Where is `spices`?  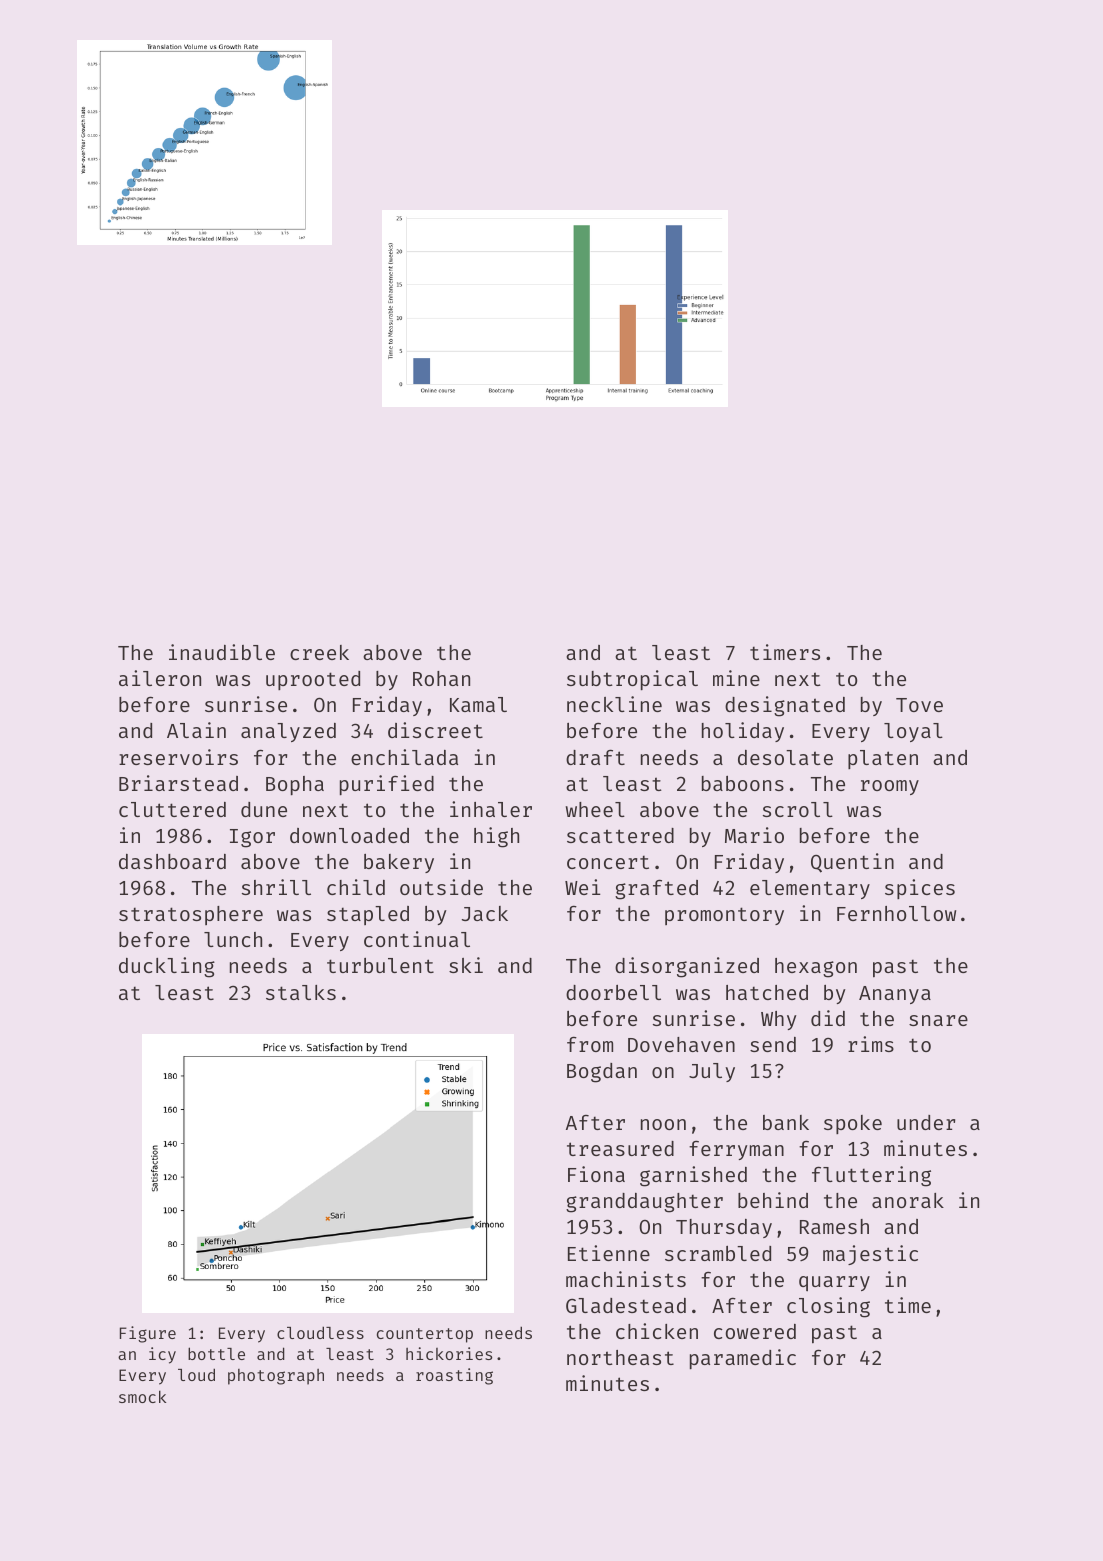
spices is located at coordinates (920, 889).
